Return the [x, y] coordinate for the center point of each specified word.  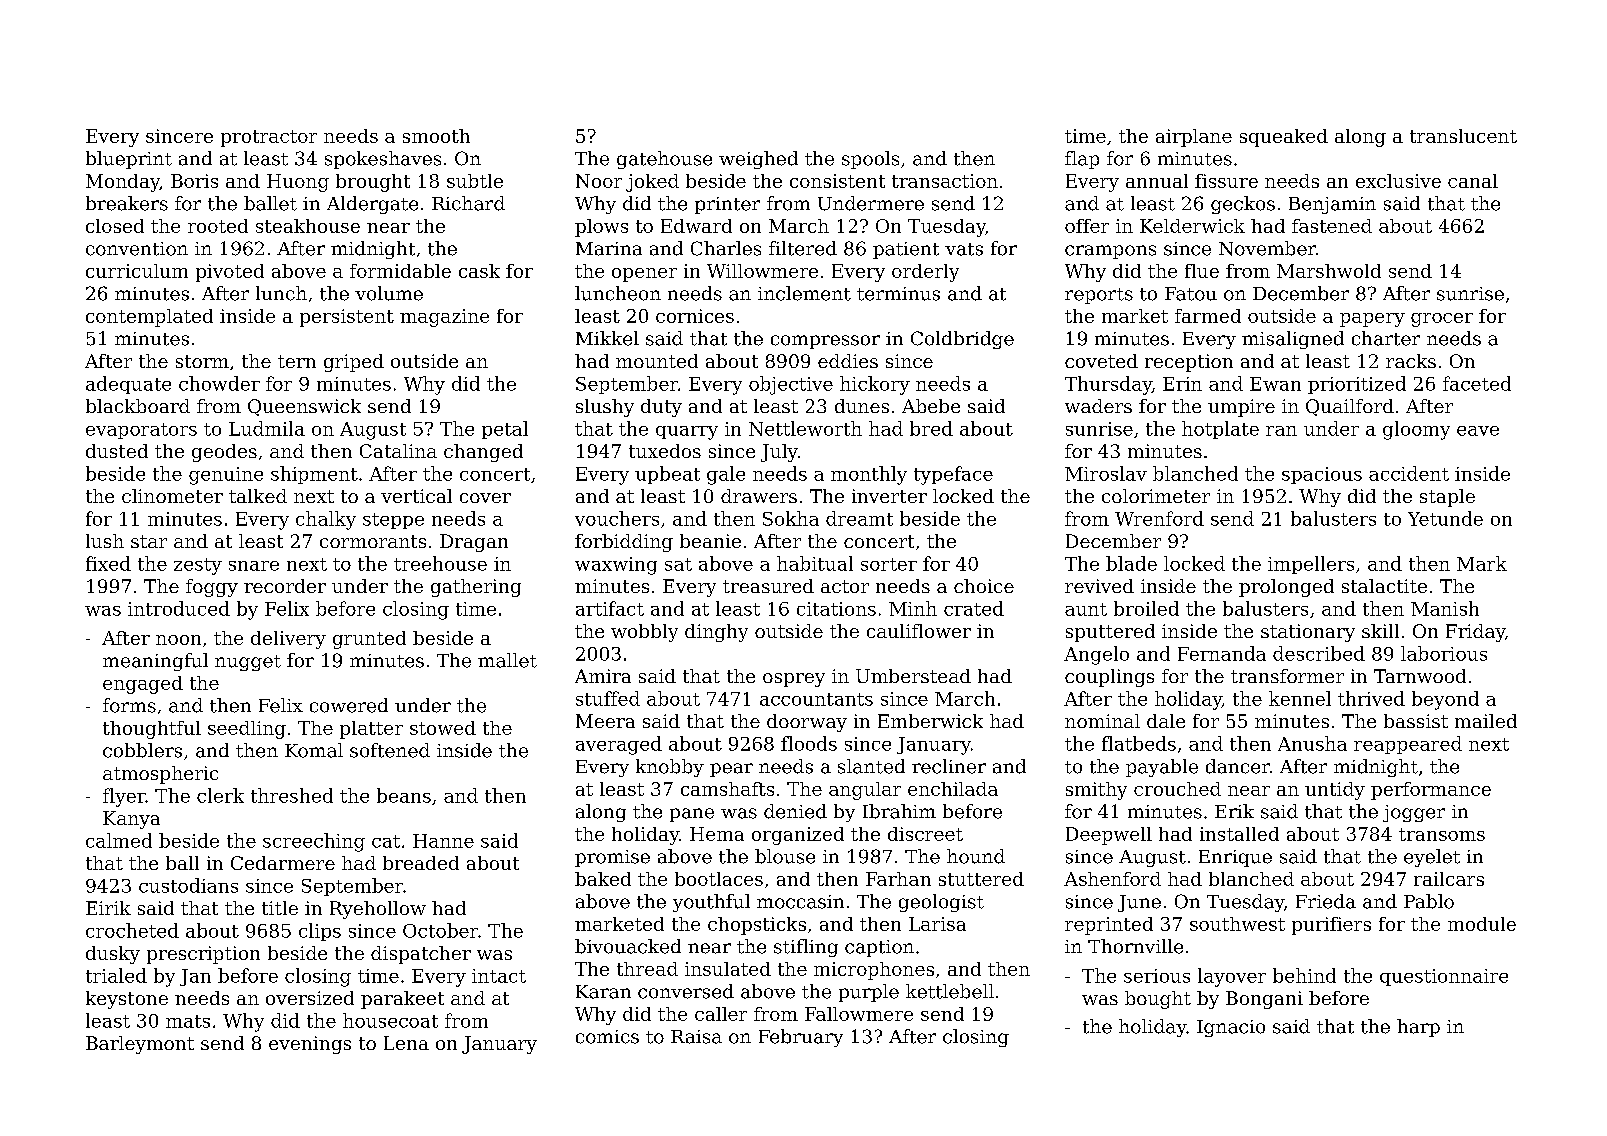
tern [297, 361]
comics [607, 1037]
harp [1418, 1028]
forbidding [624, 543]
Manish [1445, 608]
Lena [406, 1043]
